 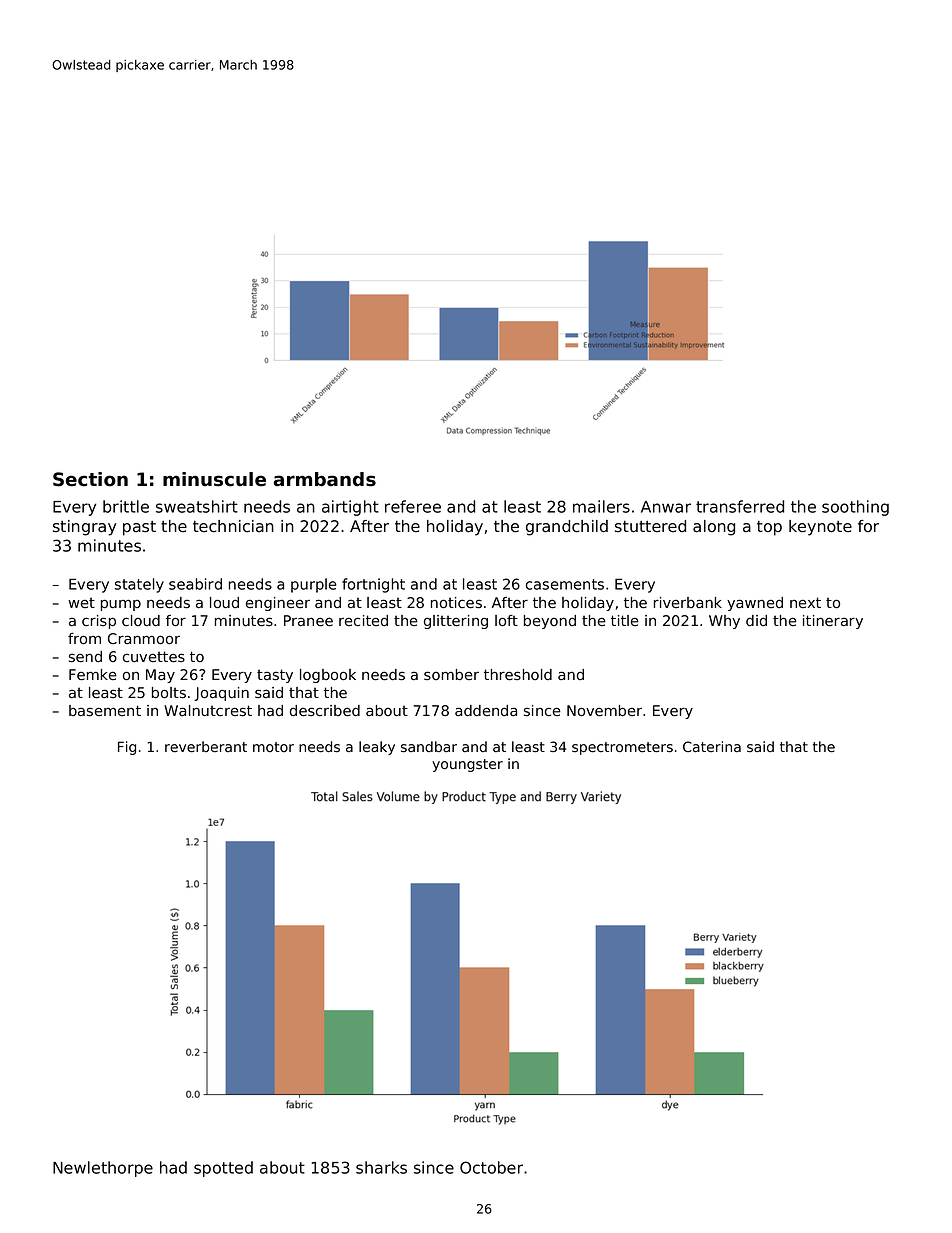 I want to click on logbook, so click(x=328, y=676).
